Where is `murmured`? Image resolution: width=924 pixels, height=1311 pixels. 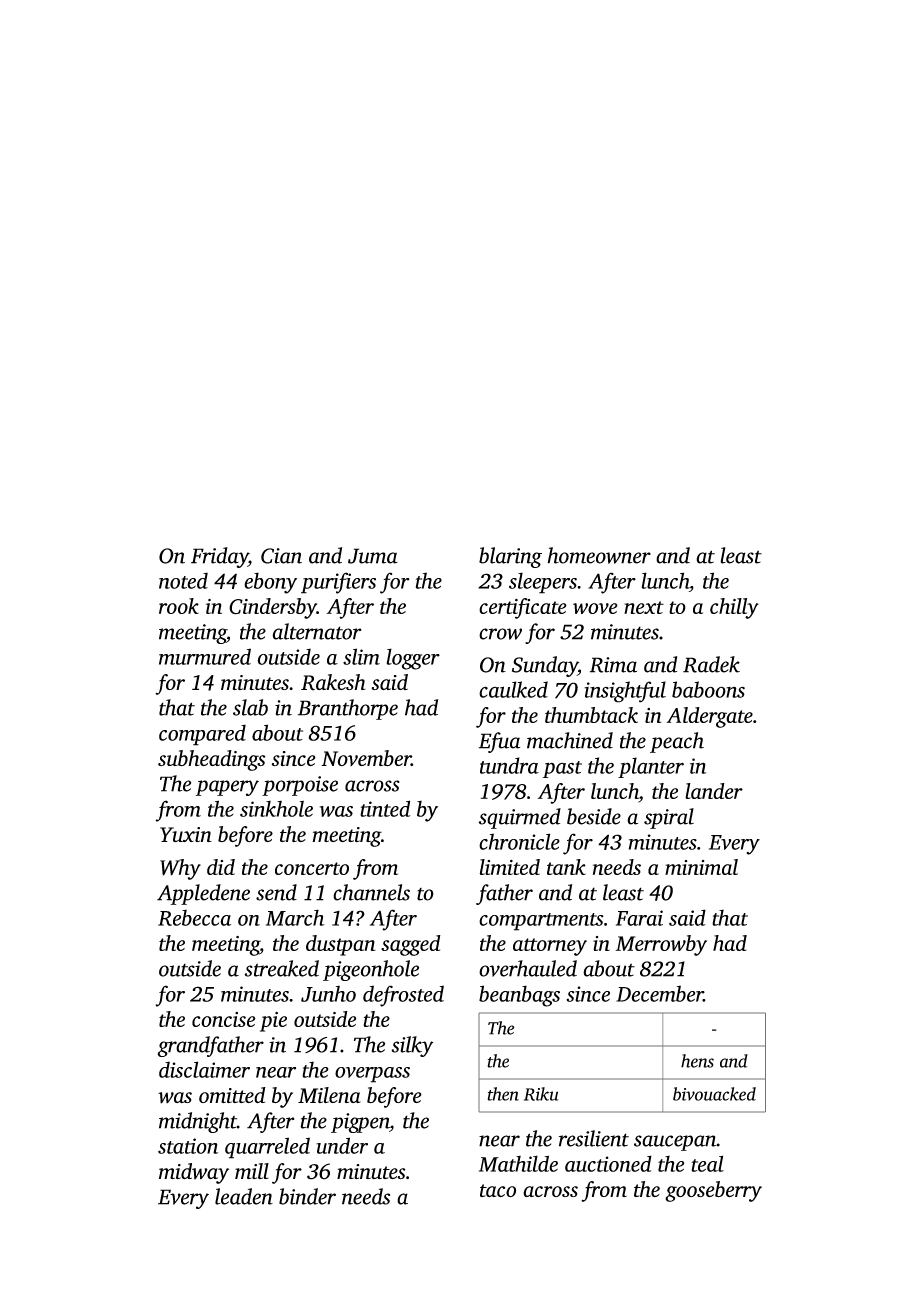 murmured is located at coordinates (205, 656).
